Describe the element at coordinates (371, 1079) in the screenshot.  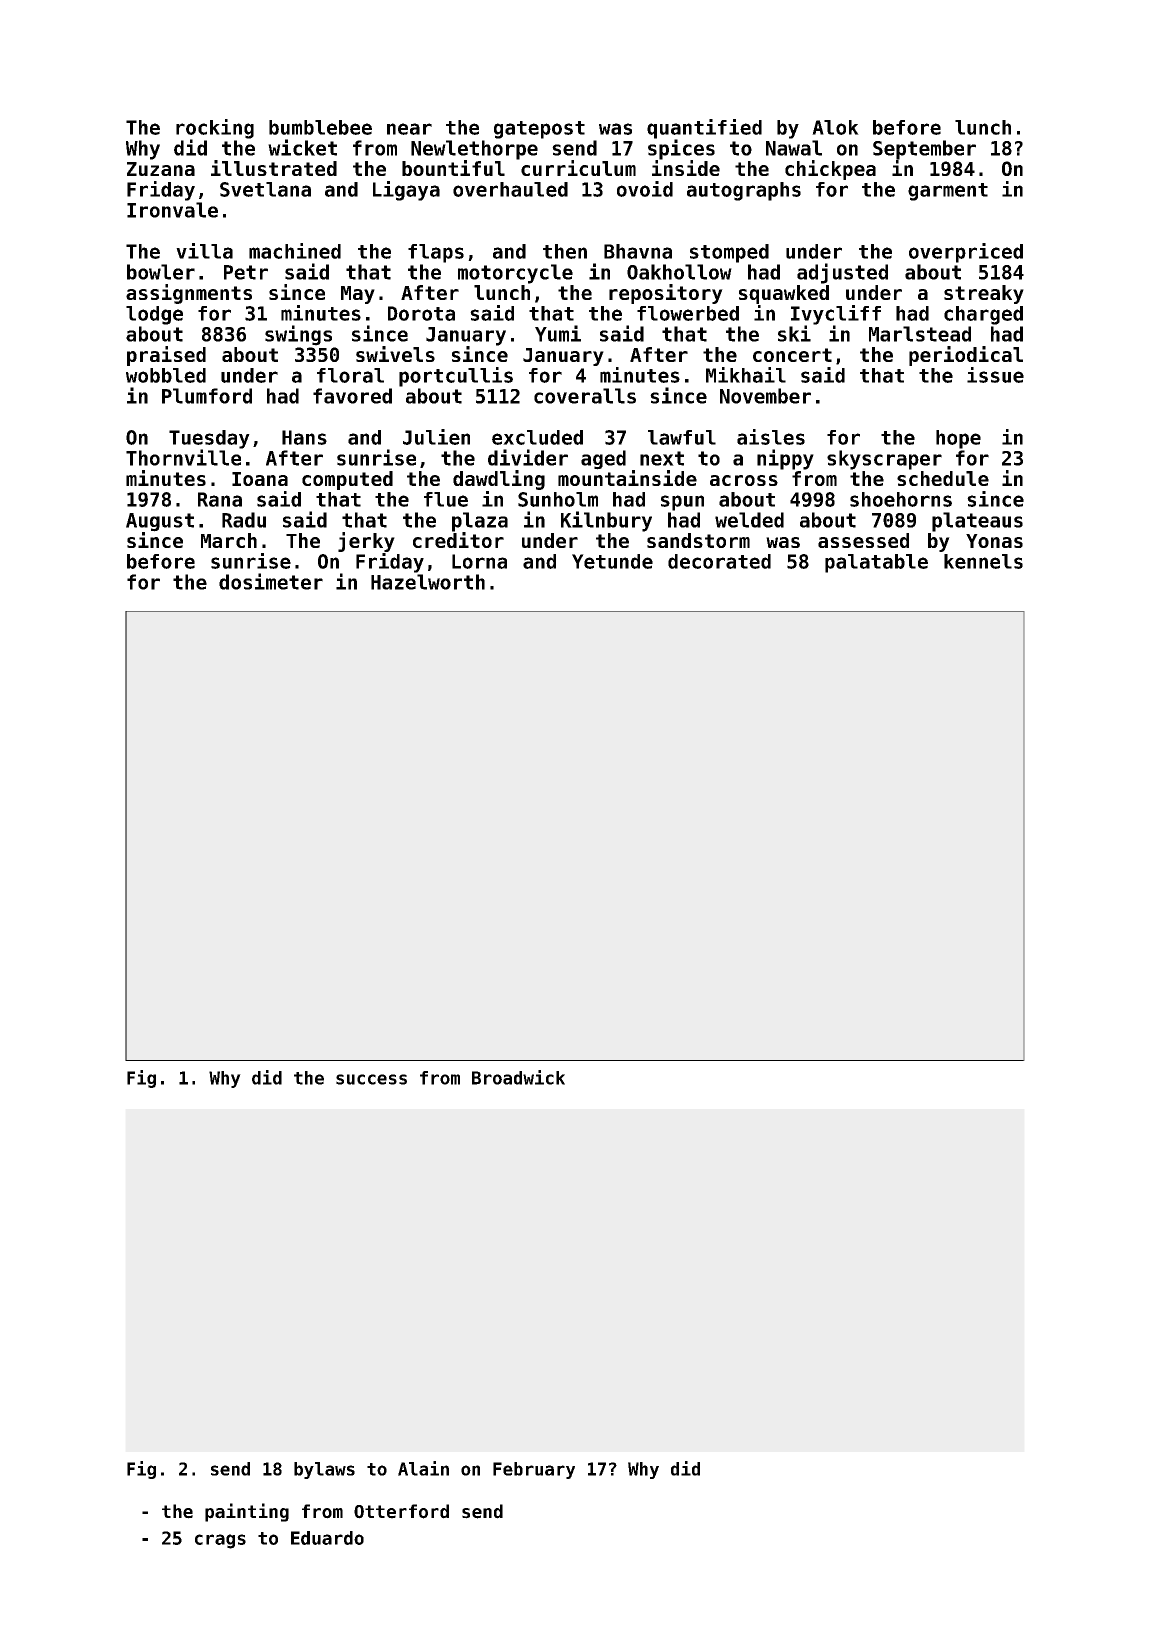
I see `success` at that location.
